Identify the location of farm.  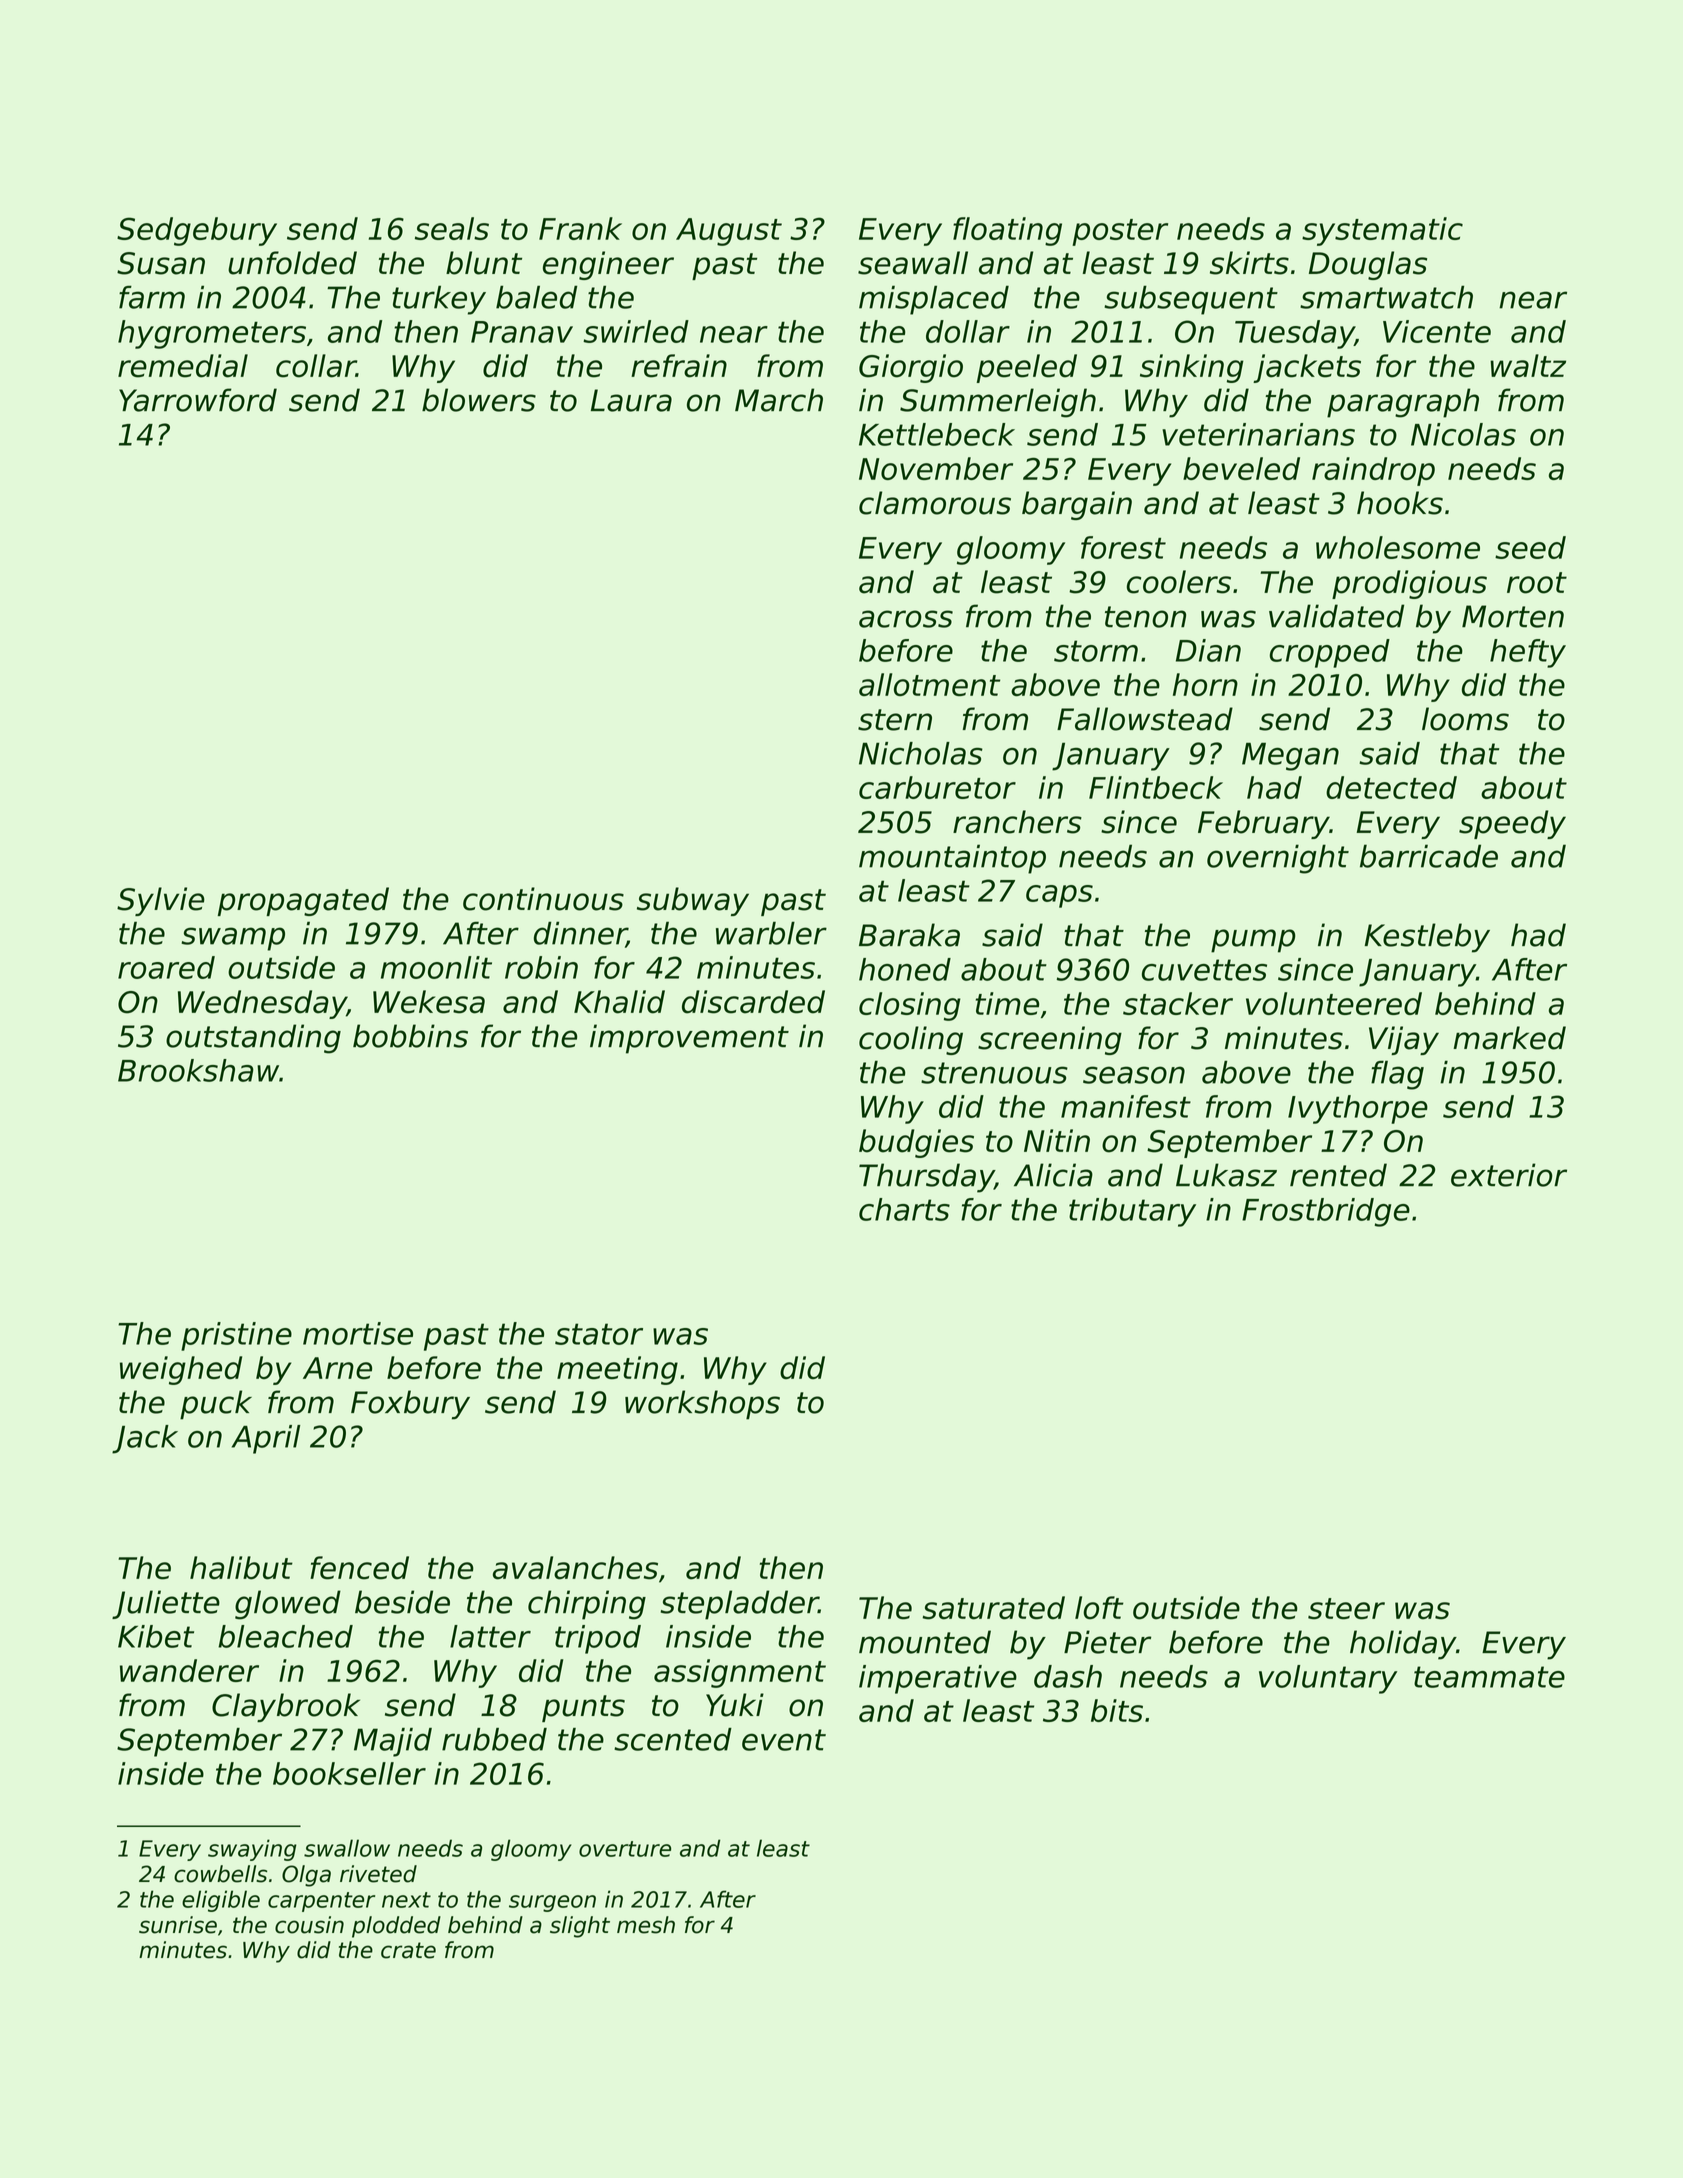
(152, 297).
